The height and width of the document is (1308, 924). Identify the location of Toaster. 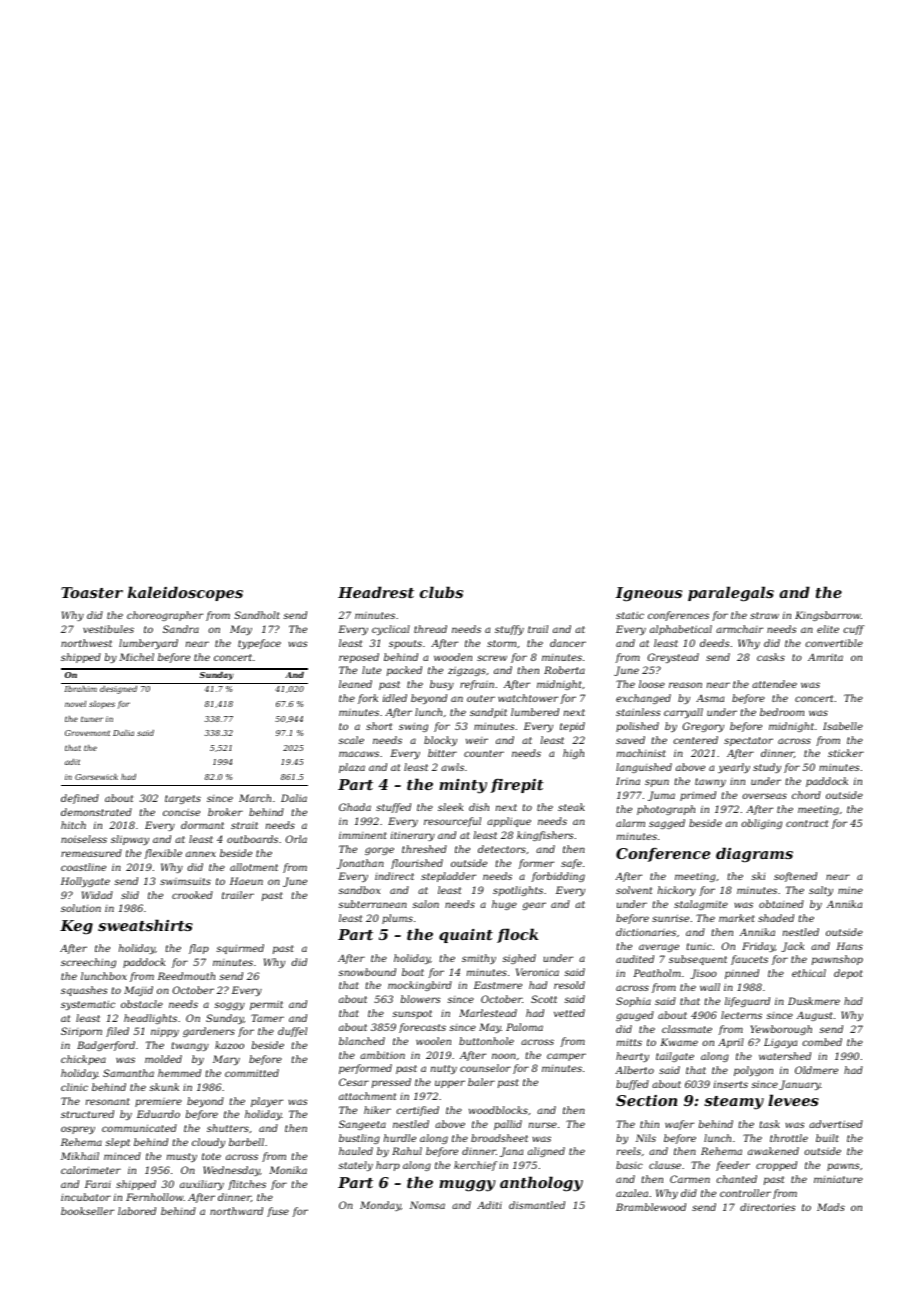
(92, 592).
